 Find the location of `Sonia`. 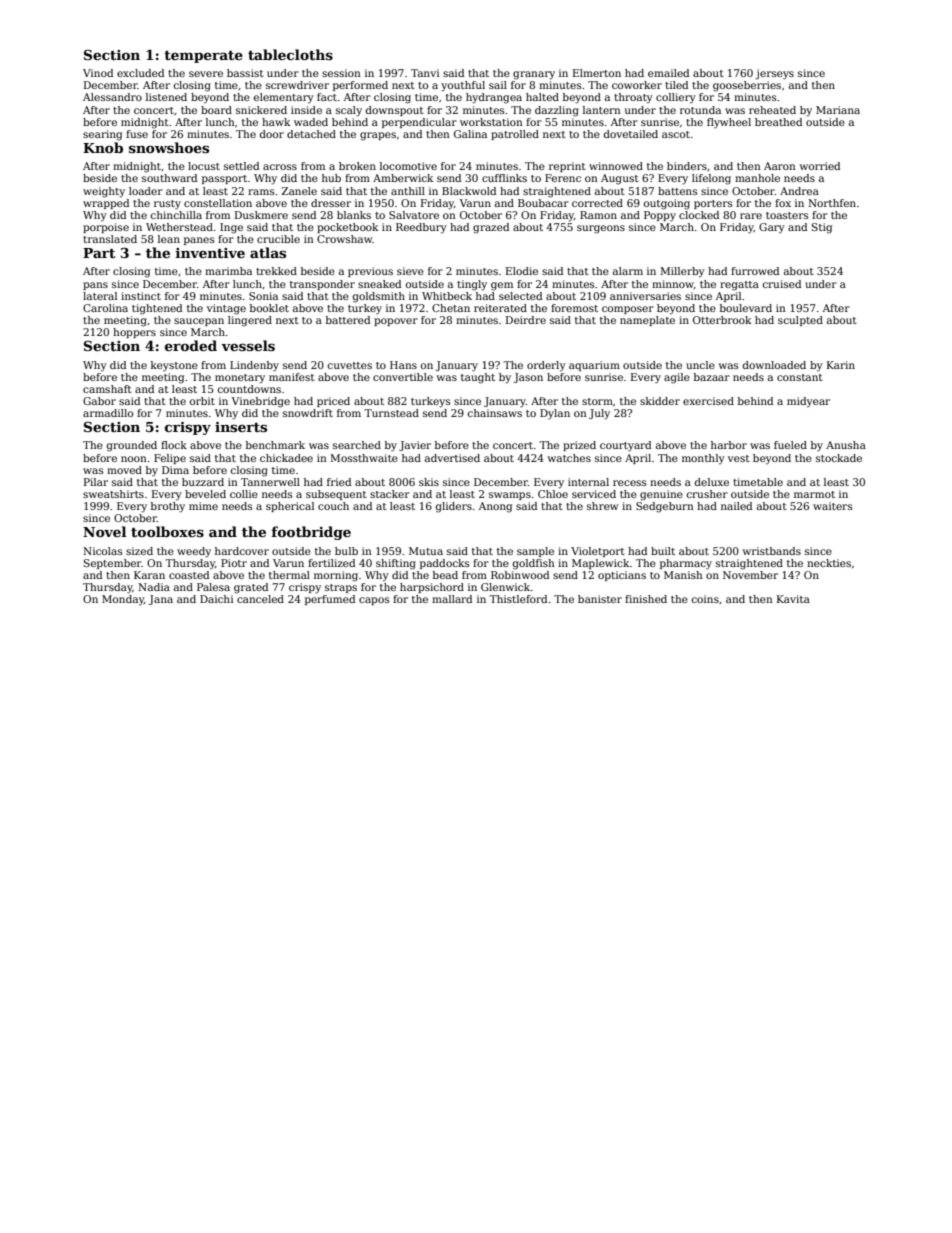

Sonia is located at coordinates (263, 296).
